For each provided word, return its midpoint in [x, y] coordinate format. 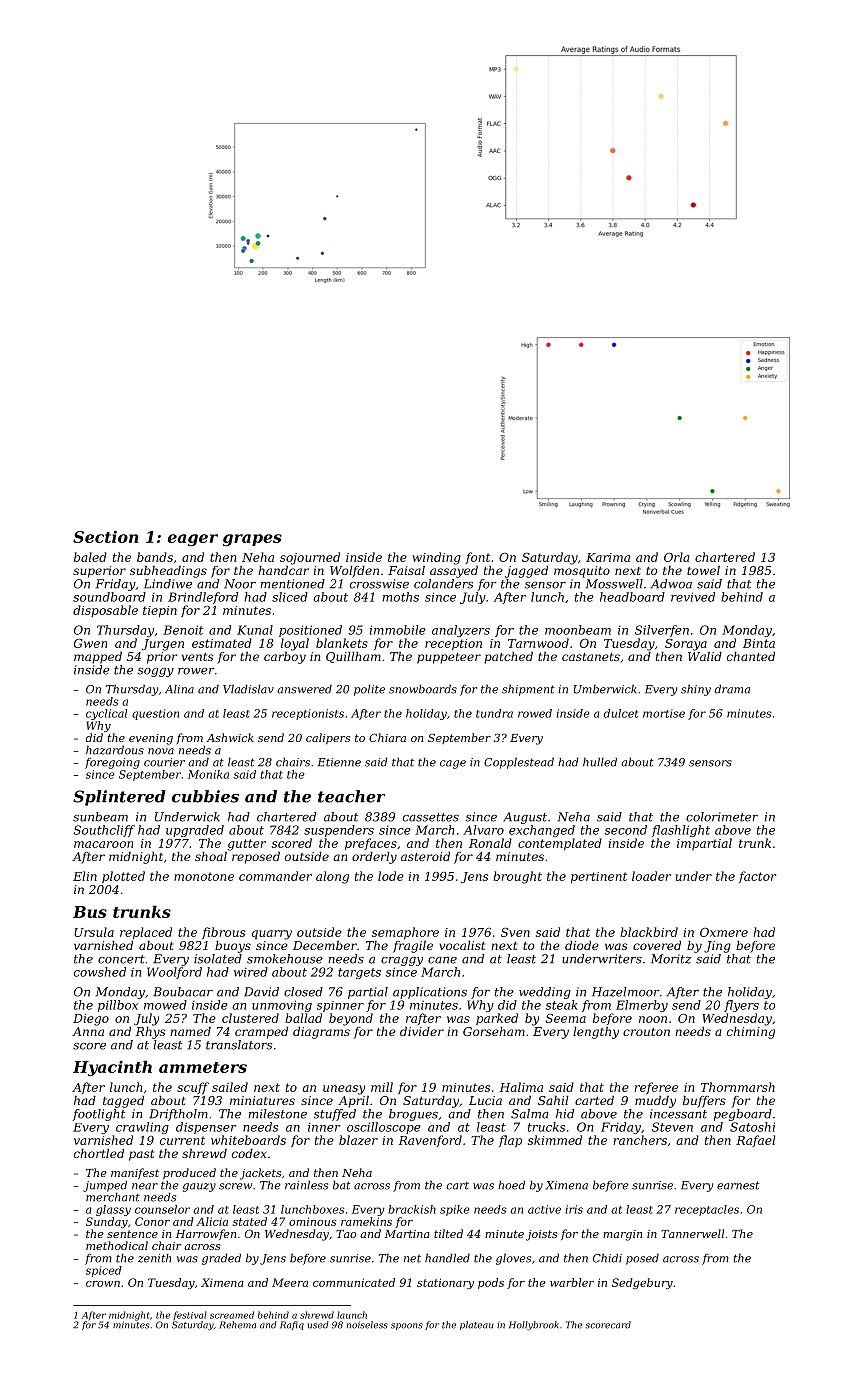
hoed [511, 1185]
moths [401, 597]
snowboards [423, 689]
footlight [98, 1115]
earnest [738, 1185]
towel [703, 570]
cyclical [107, 714]
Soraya [686, 645]
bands [155, 557]
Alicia [212, 1221]
